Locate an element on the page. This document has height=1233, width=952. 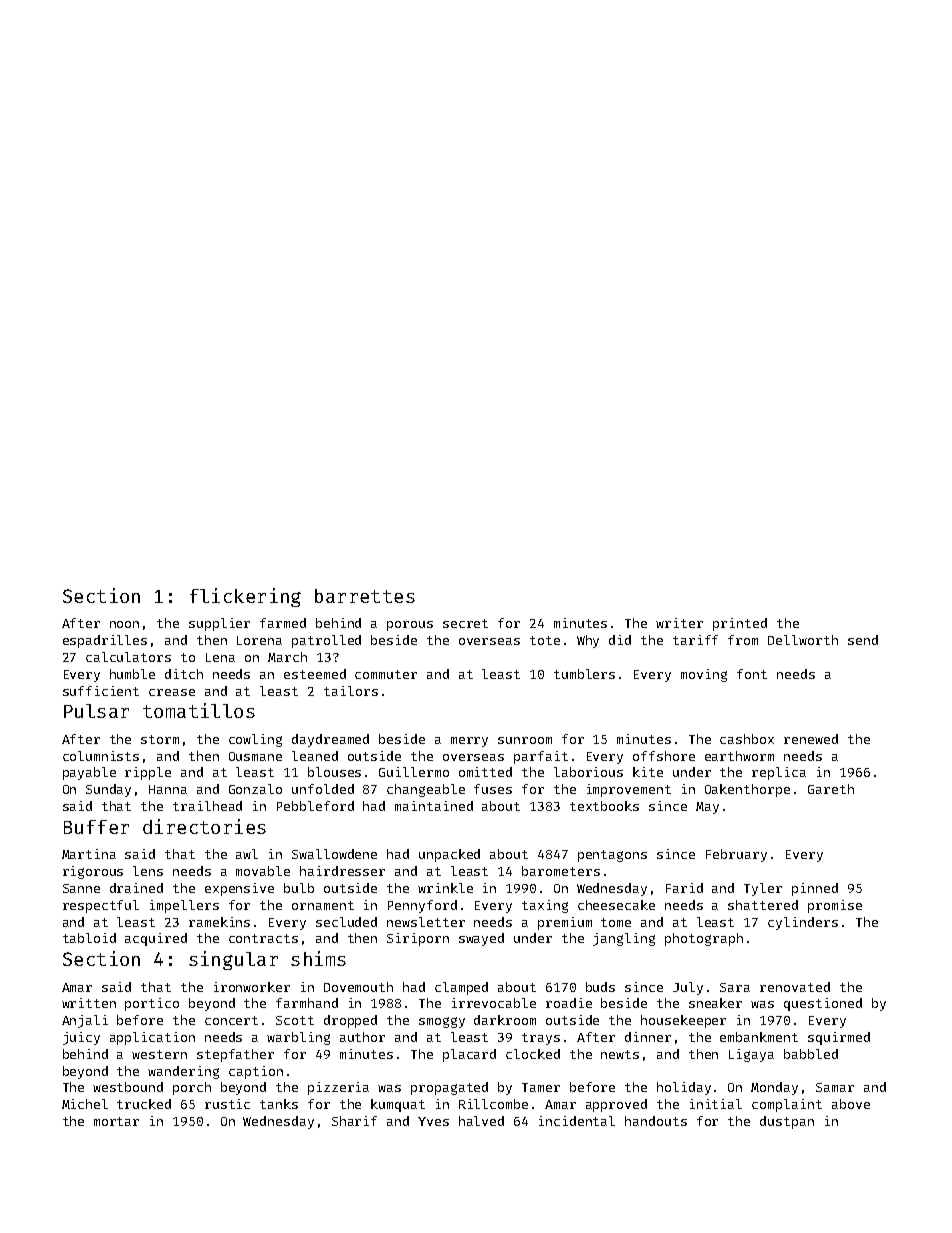
moving is located at coordinates (704, 675).
